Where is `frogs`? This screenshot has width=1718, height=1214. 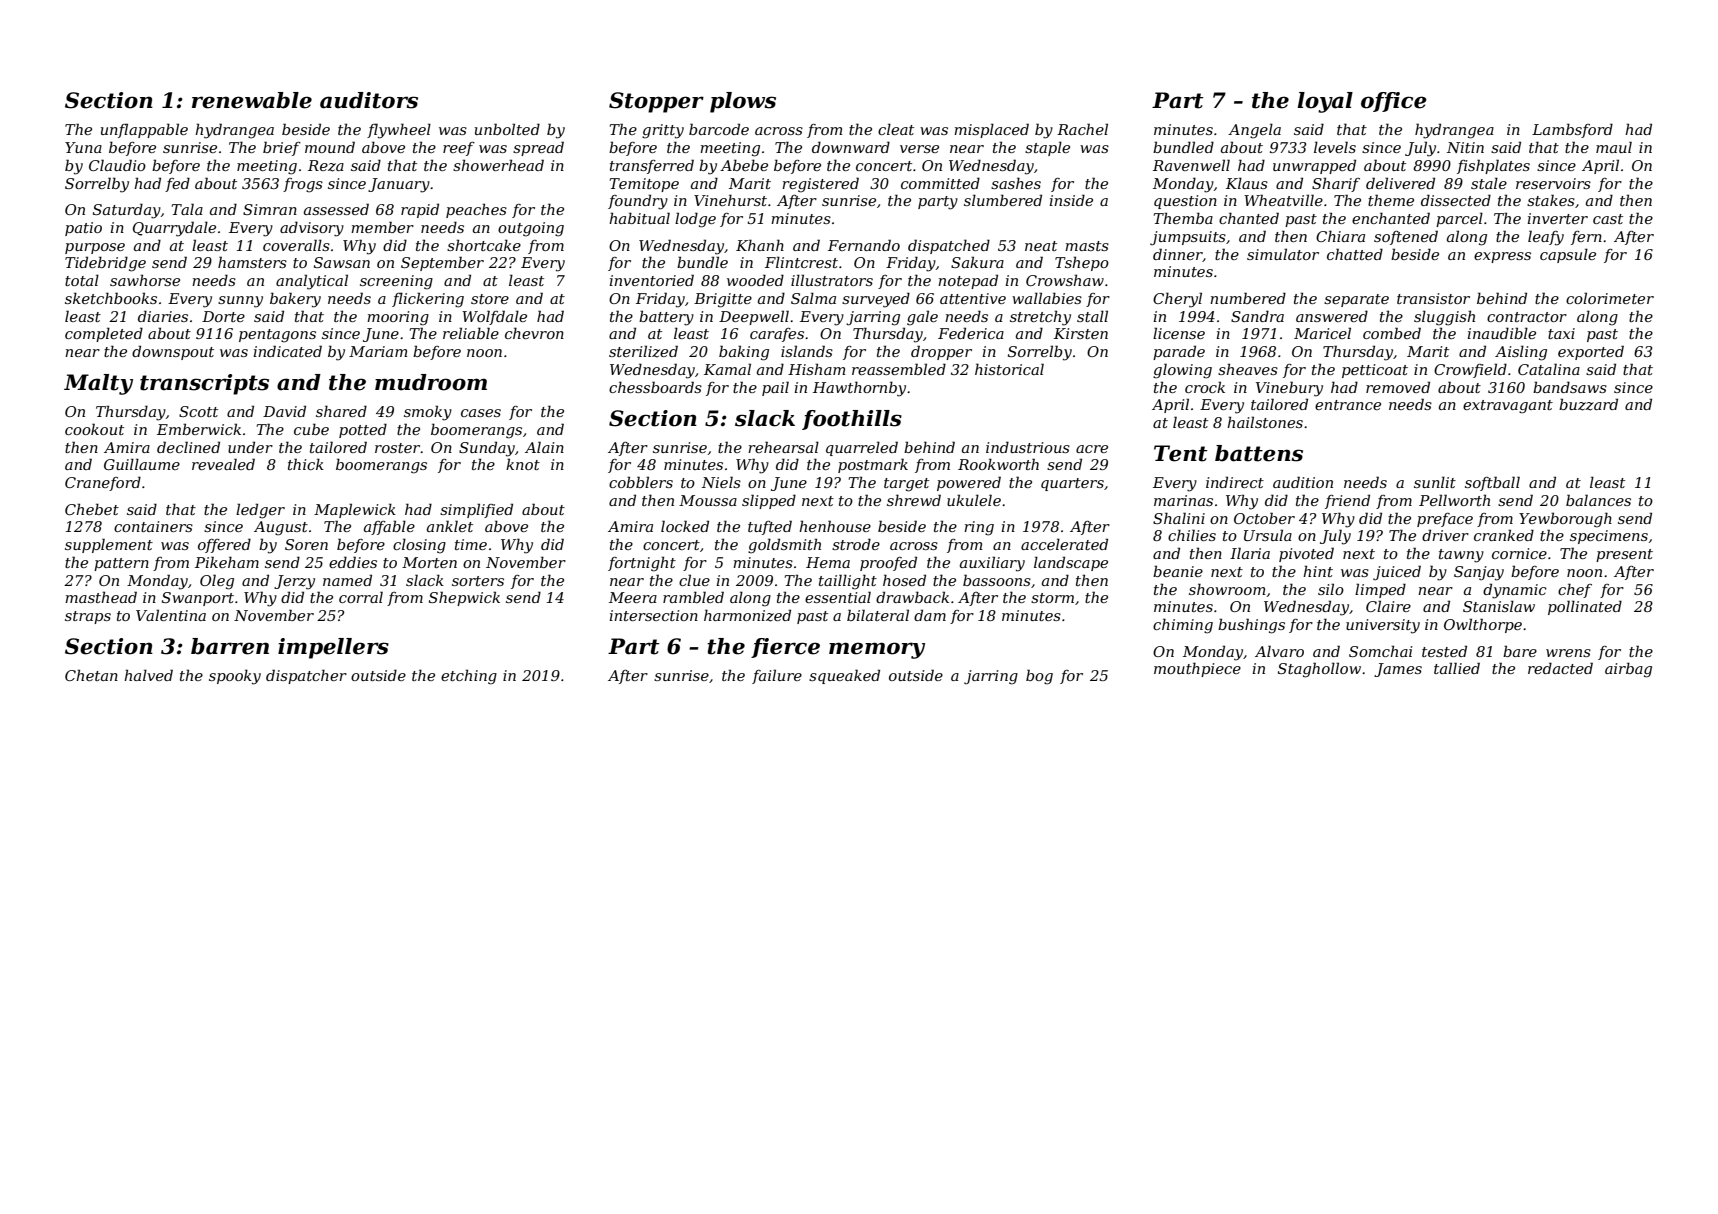
frogs is located at coordinates (303, 185).
